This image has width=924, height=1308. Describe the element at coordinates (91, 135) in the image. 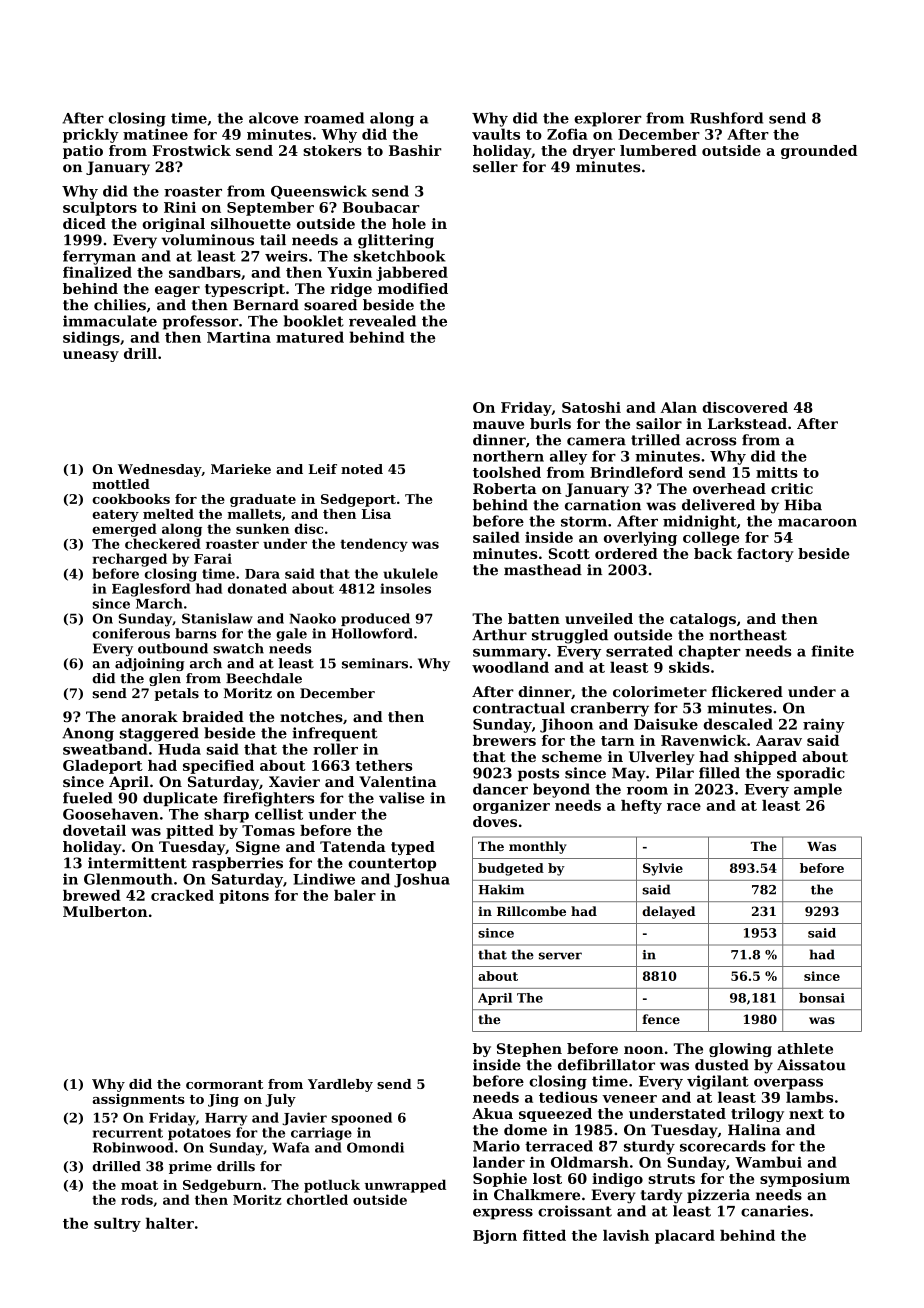

I see `prickly` at that location.
